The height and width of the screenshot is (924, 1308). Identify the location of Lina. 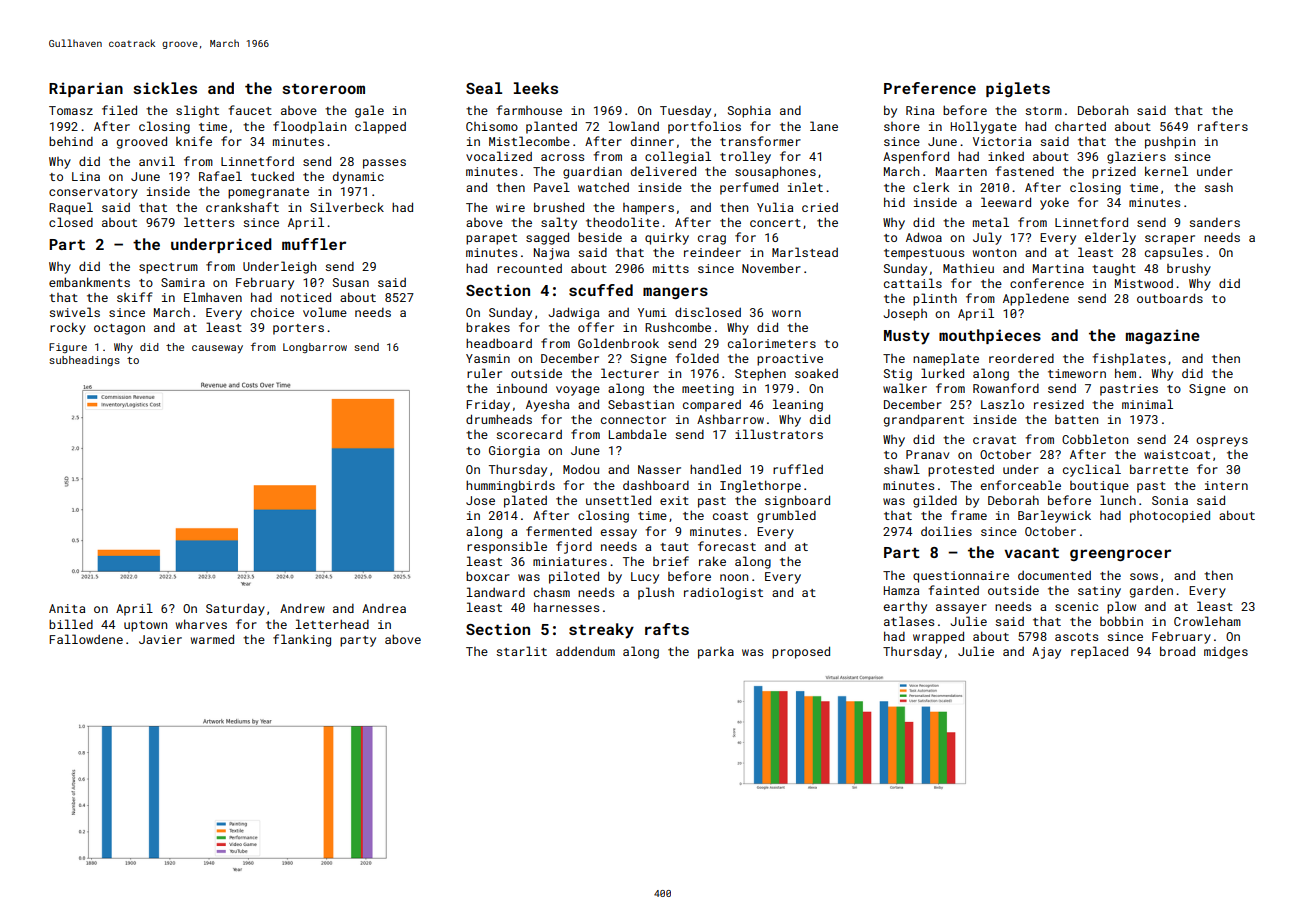
(86, 176).
